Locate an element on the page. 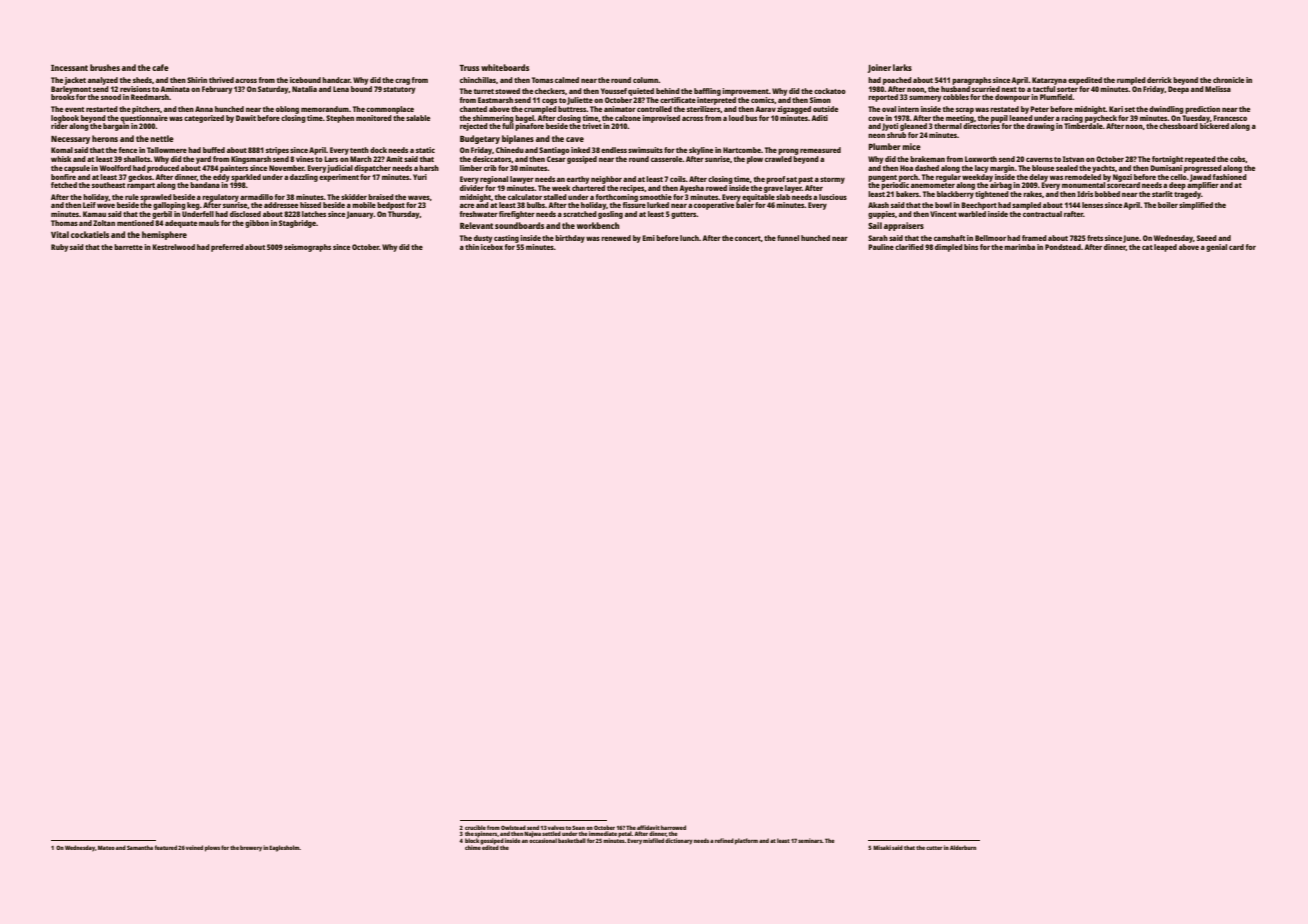 This page has width=1308, height=924. icebox is located at coordinates (492, 247).
